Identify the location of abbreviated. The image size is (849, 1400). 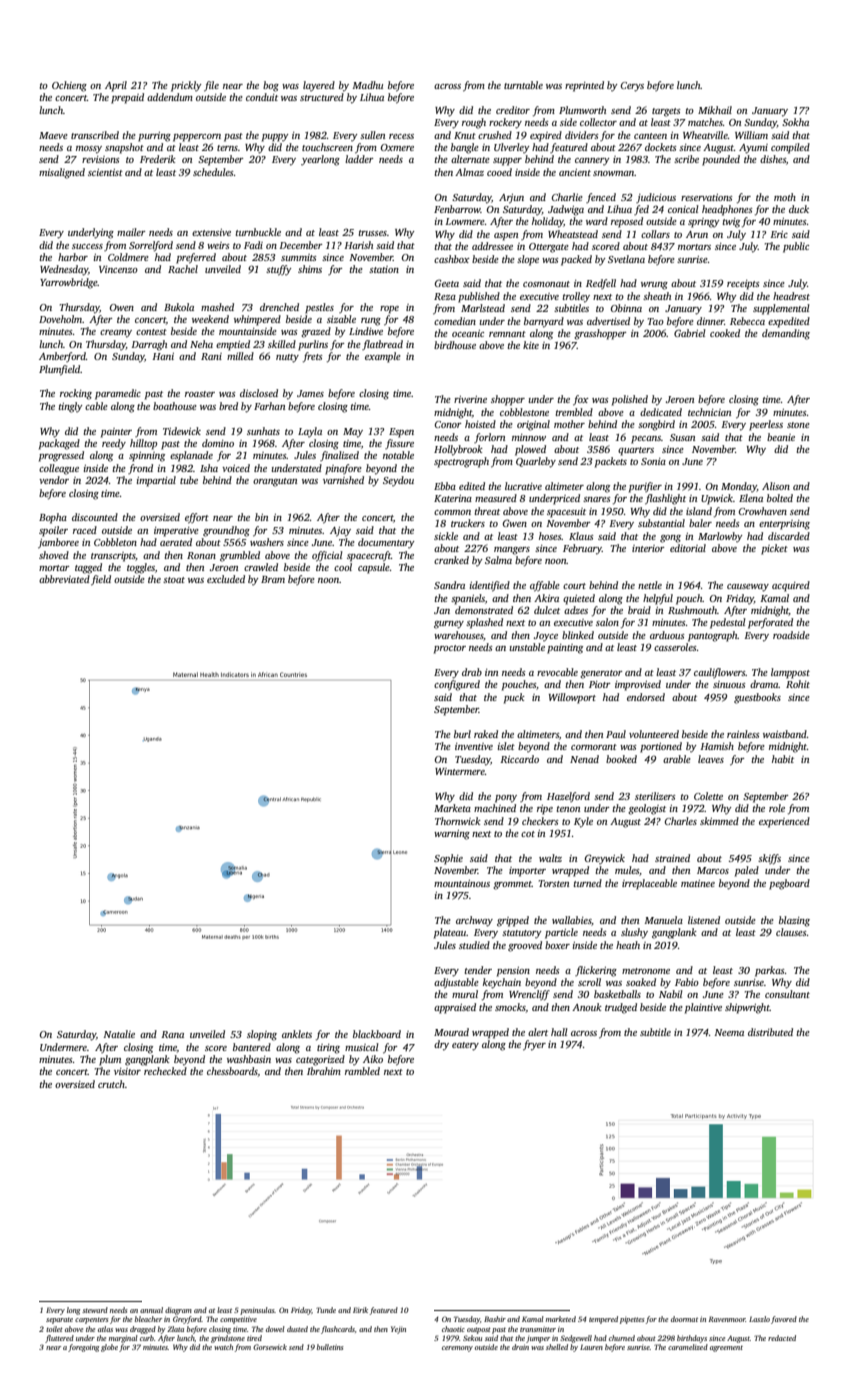
(64, 579).
